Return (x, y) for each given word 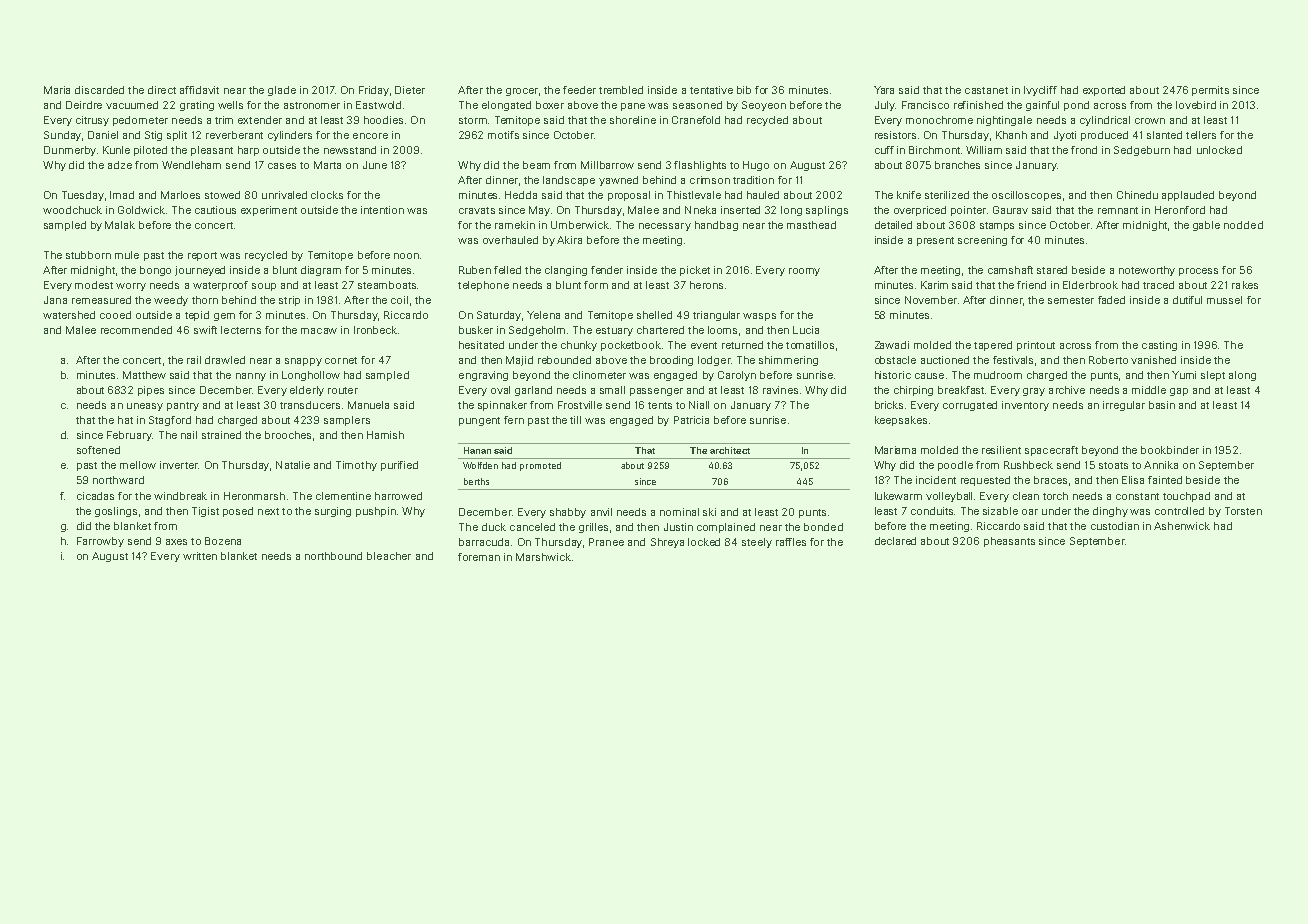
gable (1206, 226)
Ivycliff (1040, 91)
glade (282, 91)
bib (744, 90)
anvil (601, 512)
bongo (155, 271)
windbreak (180, 496)
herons (706, 285)
